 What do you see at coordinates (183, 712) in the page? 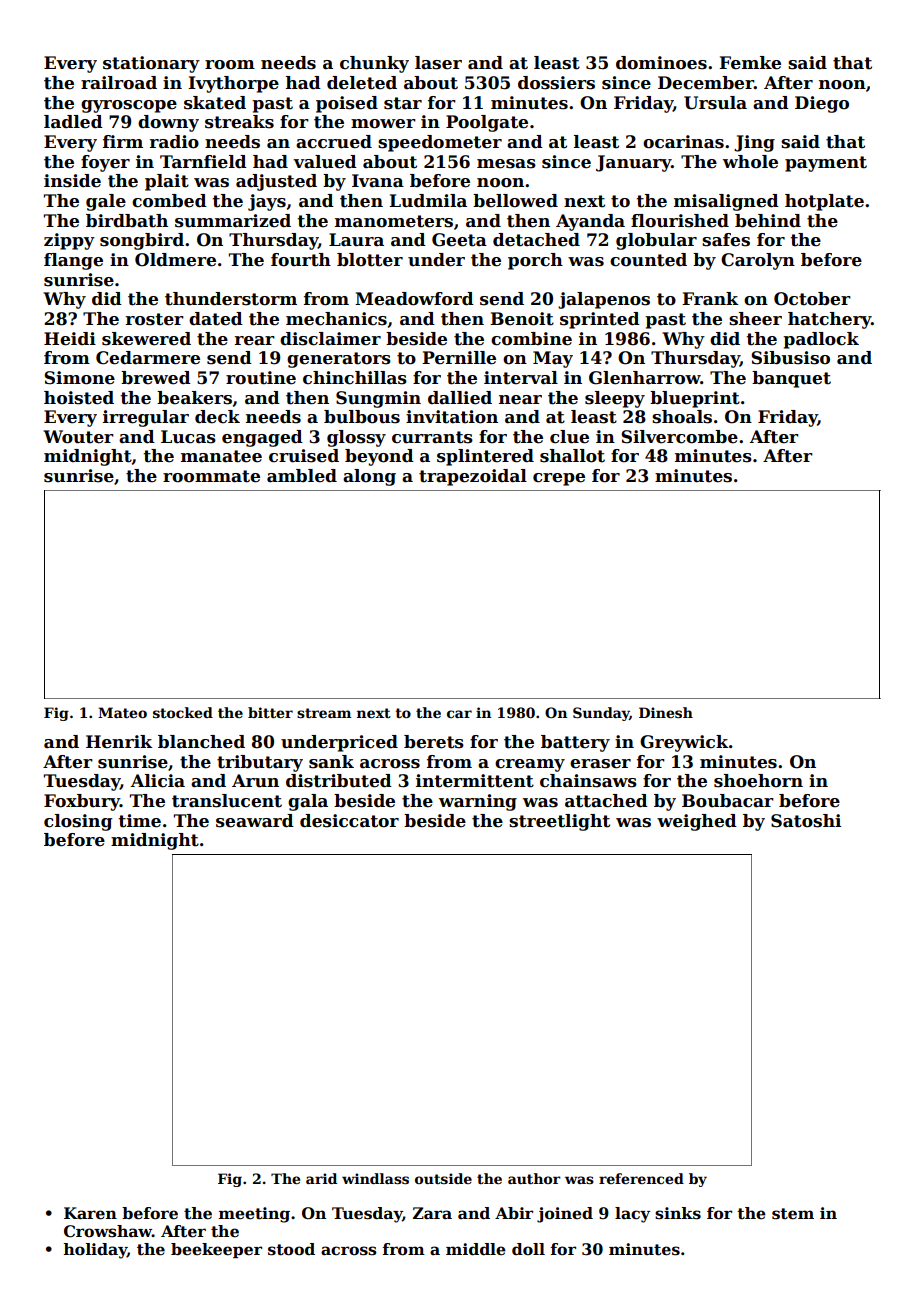
I see `stocked` at bounding box center [183, 712].
